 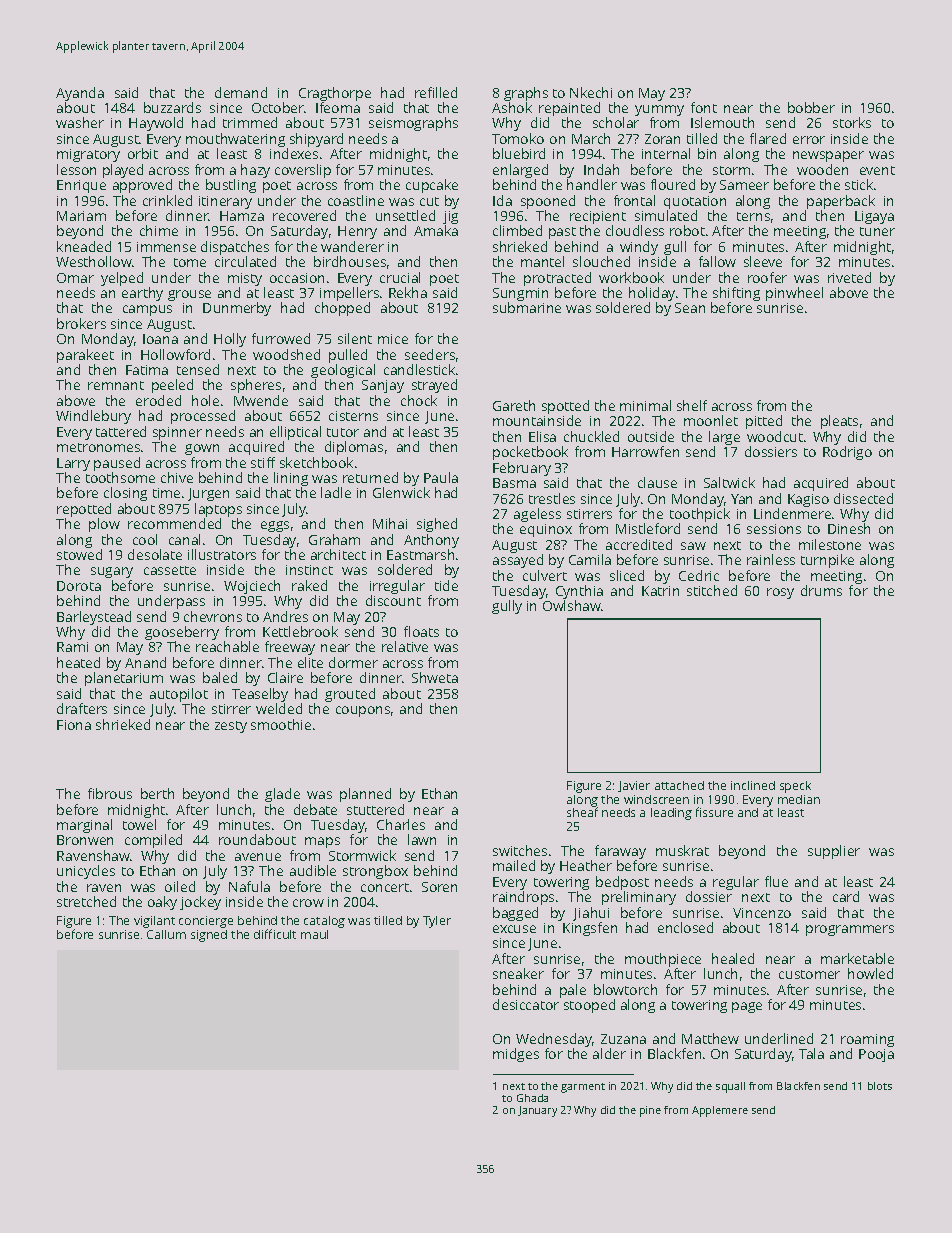 What do you see at coordinates (166, 934) in the image?
I see `Callum` at bounding box center [166, 934].
